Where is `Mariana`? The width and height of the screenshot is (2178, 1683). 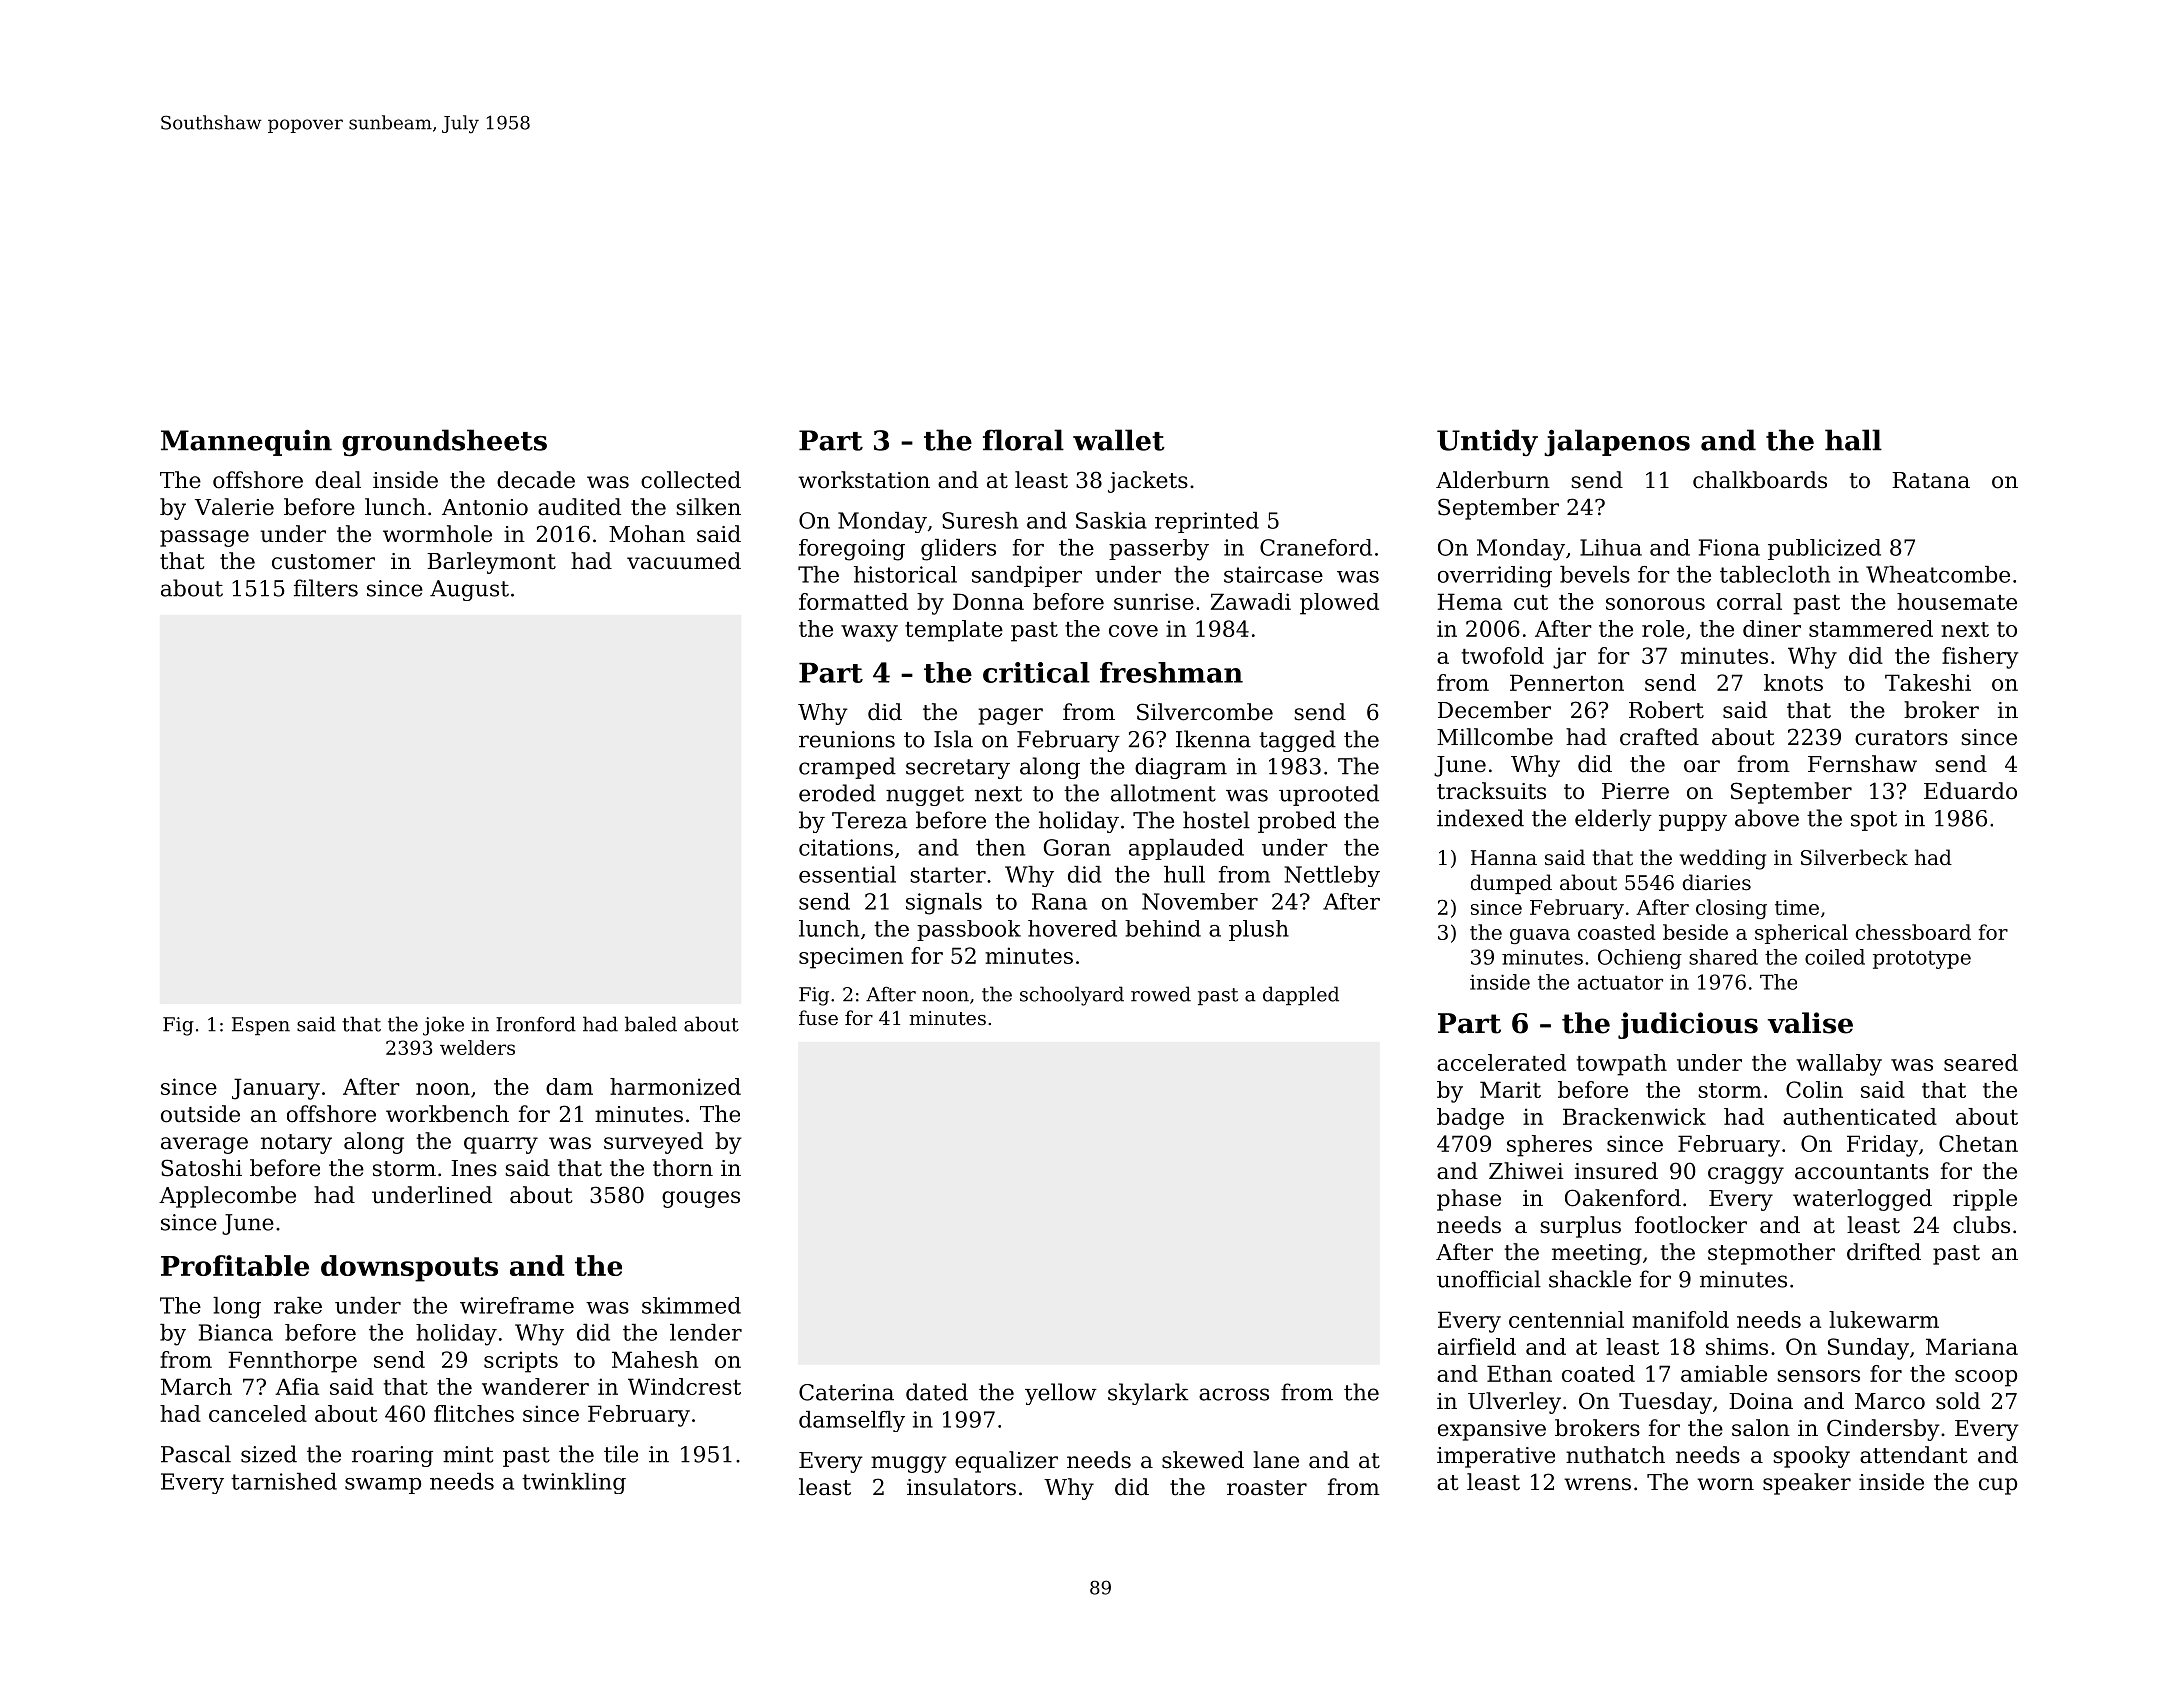 Mariana is located at coordinates (1972, 1346).
